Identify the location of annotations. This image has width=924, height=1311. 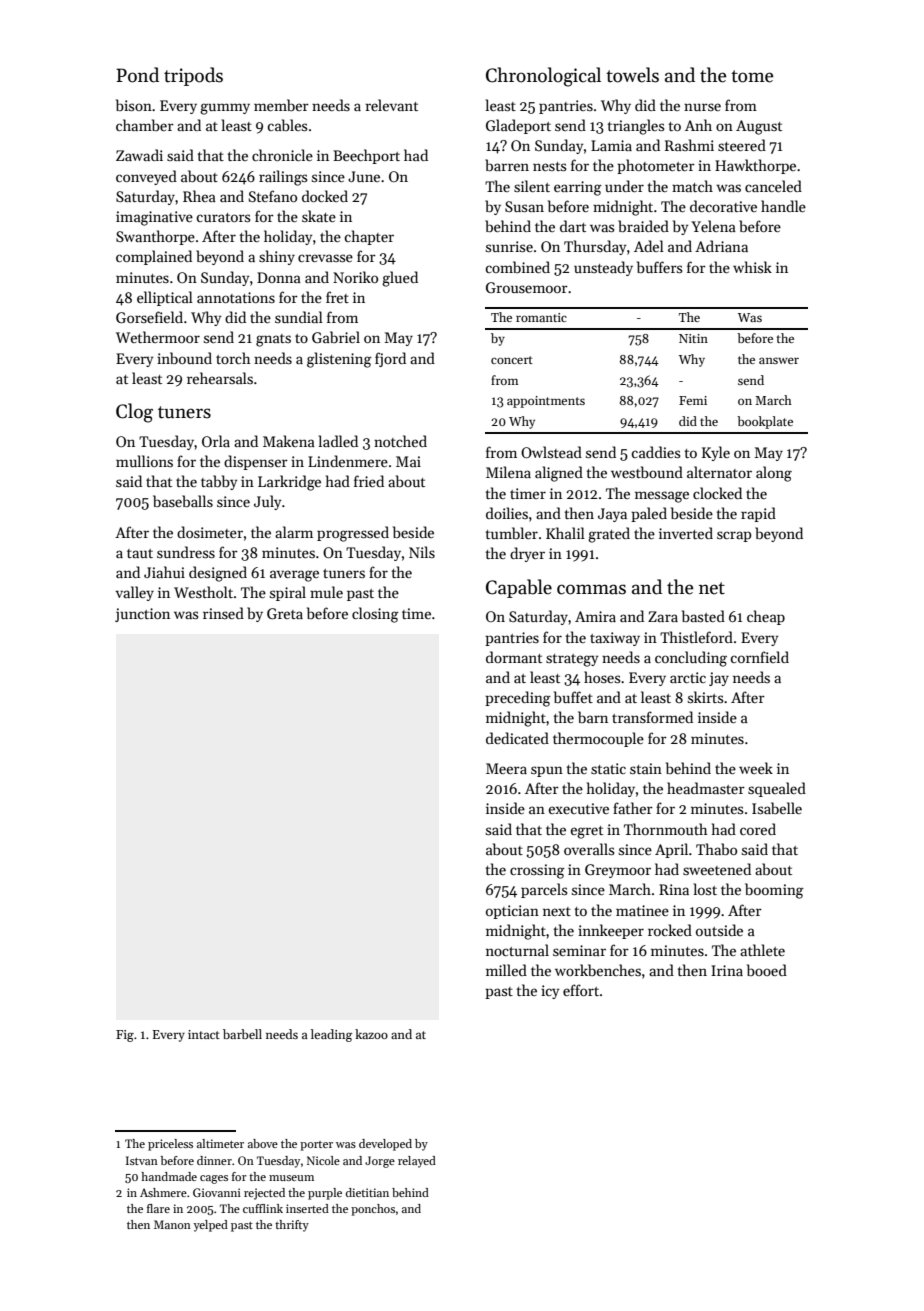
(236, 297).
